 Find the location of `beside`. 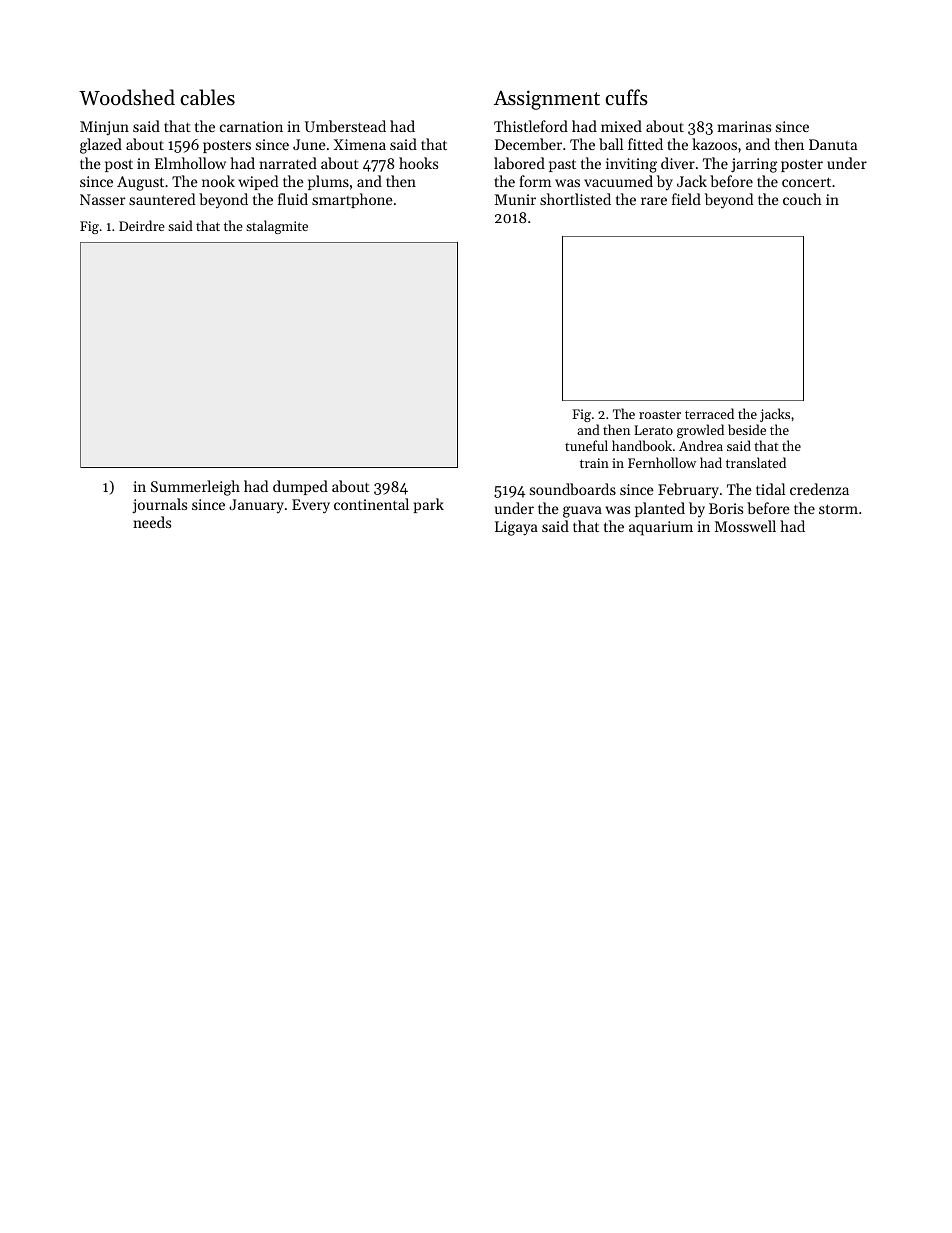

beside is located at coordinates (747, 429).
